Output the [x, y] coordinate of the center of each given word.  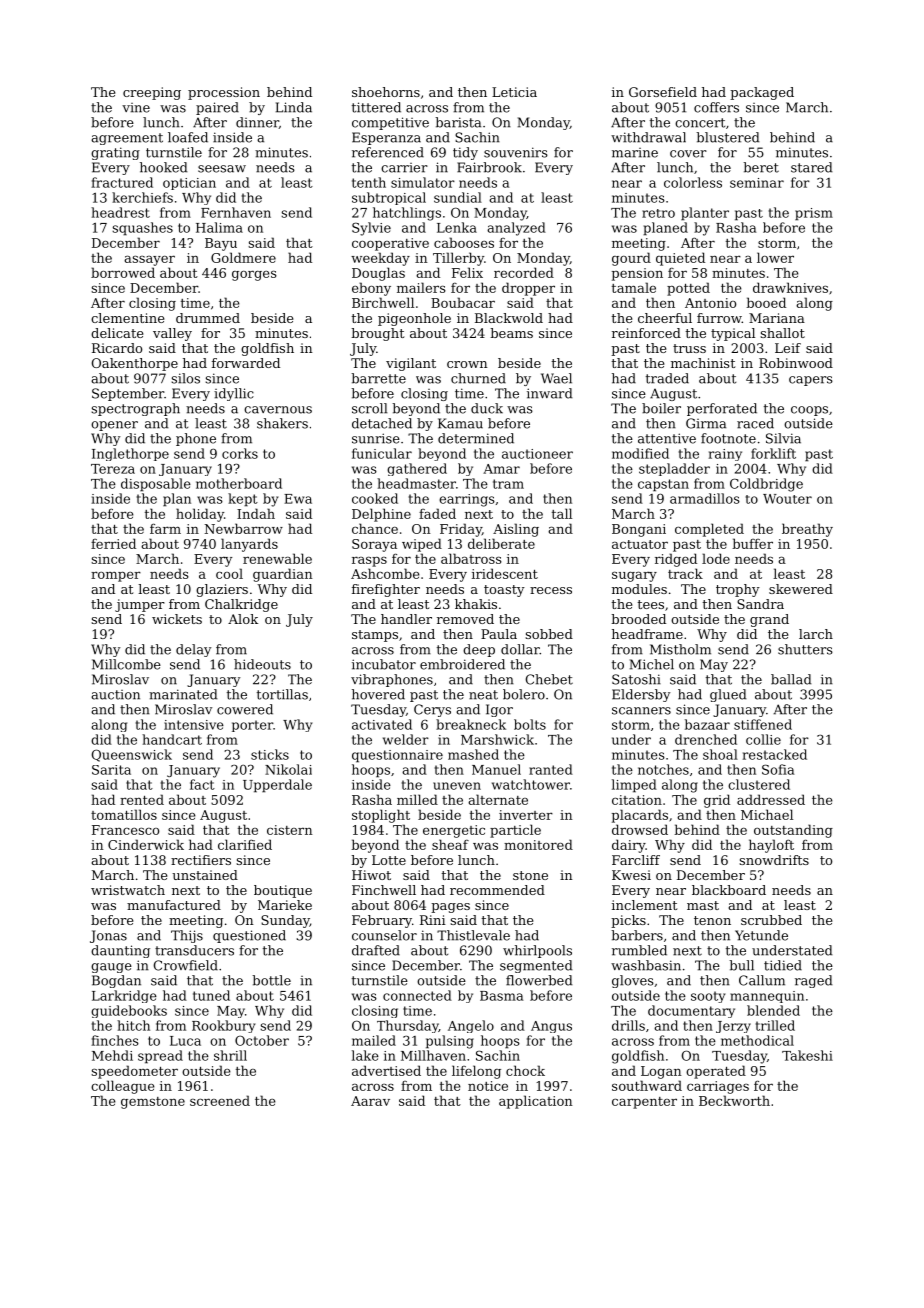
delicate [117, 333]
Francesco [125, 830]
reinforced [646, 333]
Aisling [516, 530]
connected [417, 995]
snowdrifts [774, 860]
